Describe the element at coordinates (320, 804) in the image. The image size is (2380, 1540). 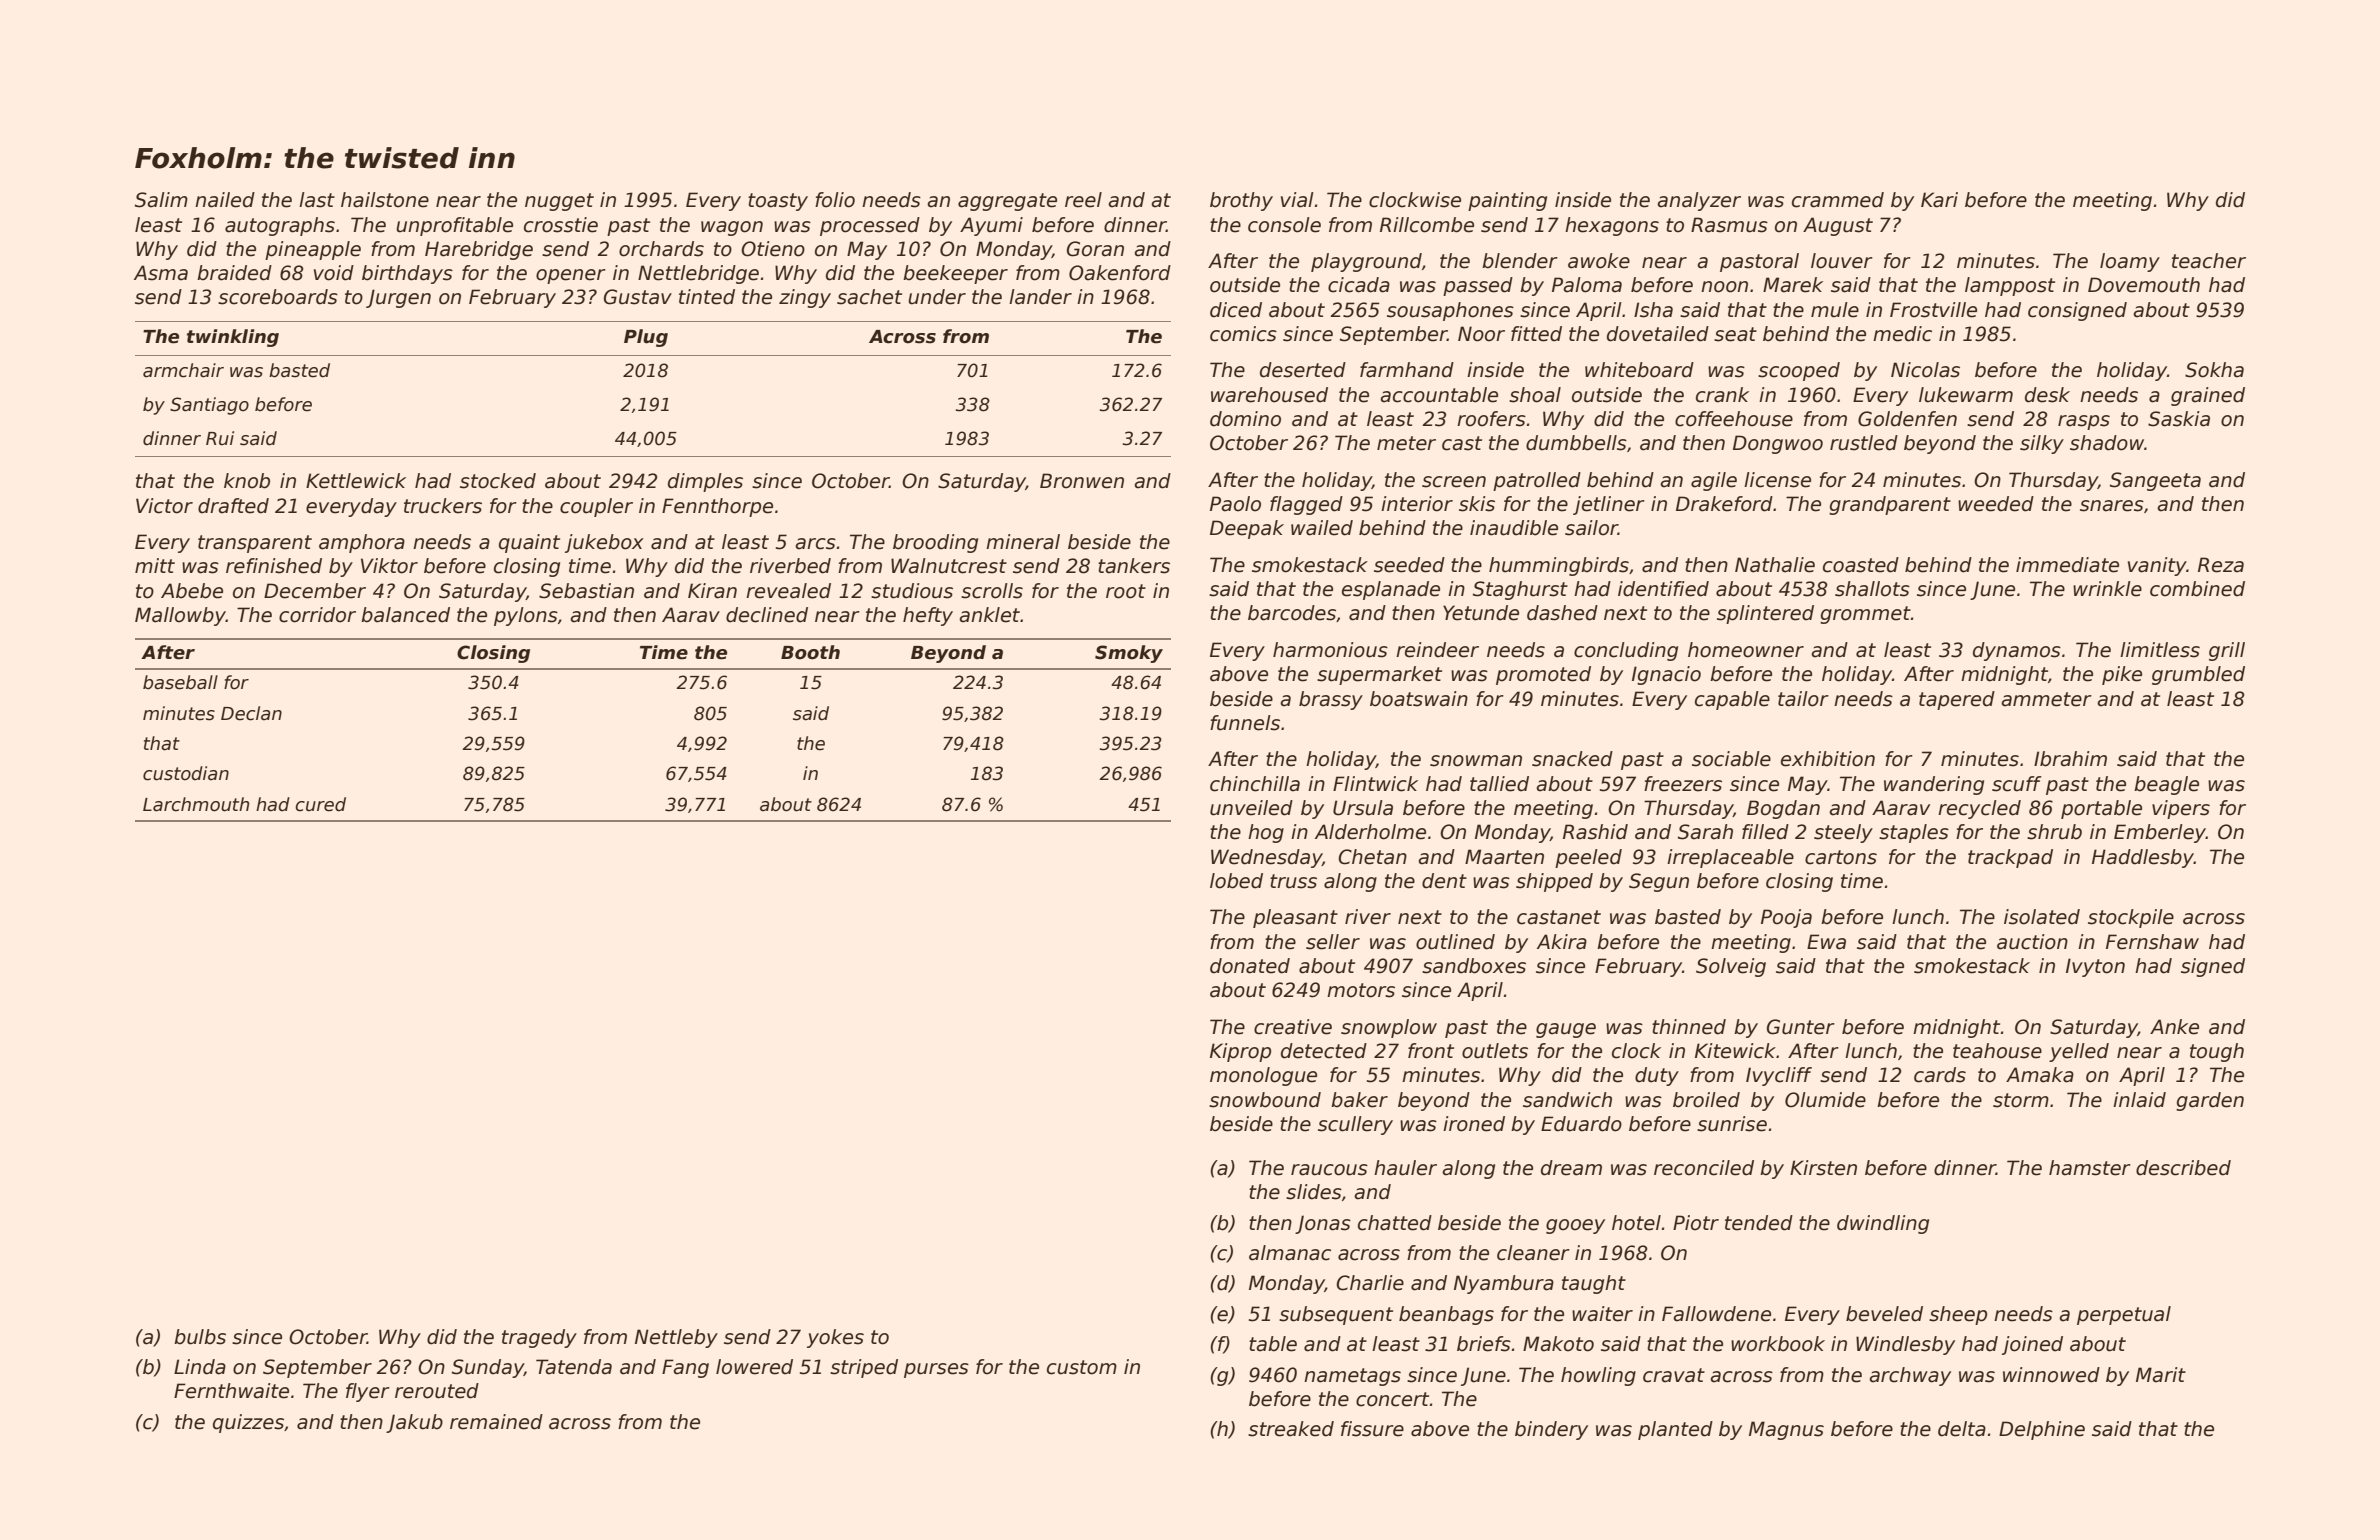
I see `cured` at that location.
